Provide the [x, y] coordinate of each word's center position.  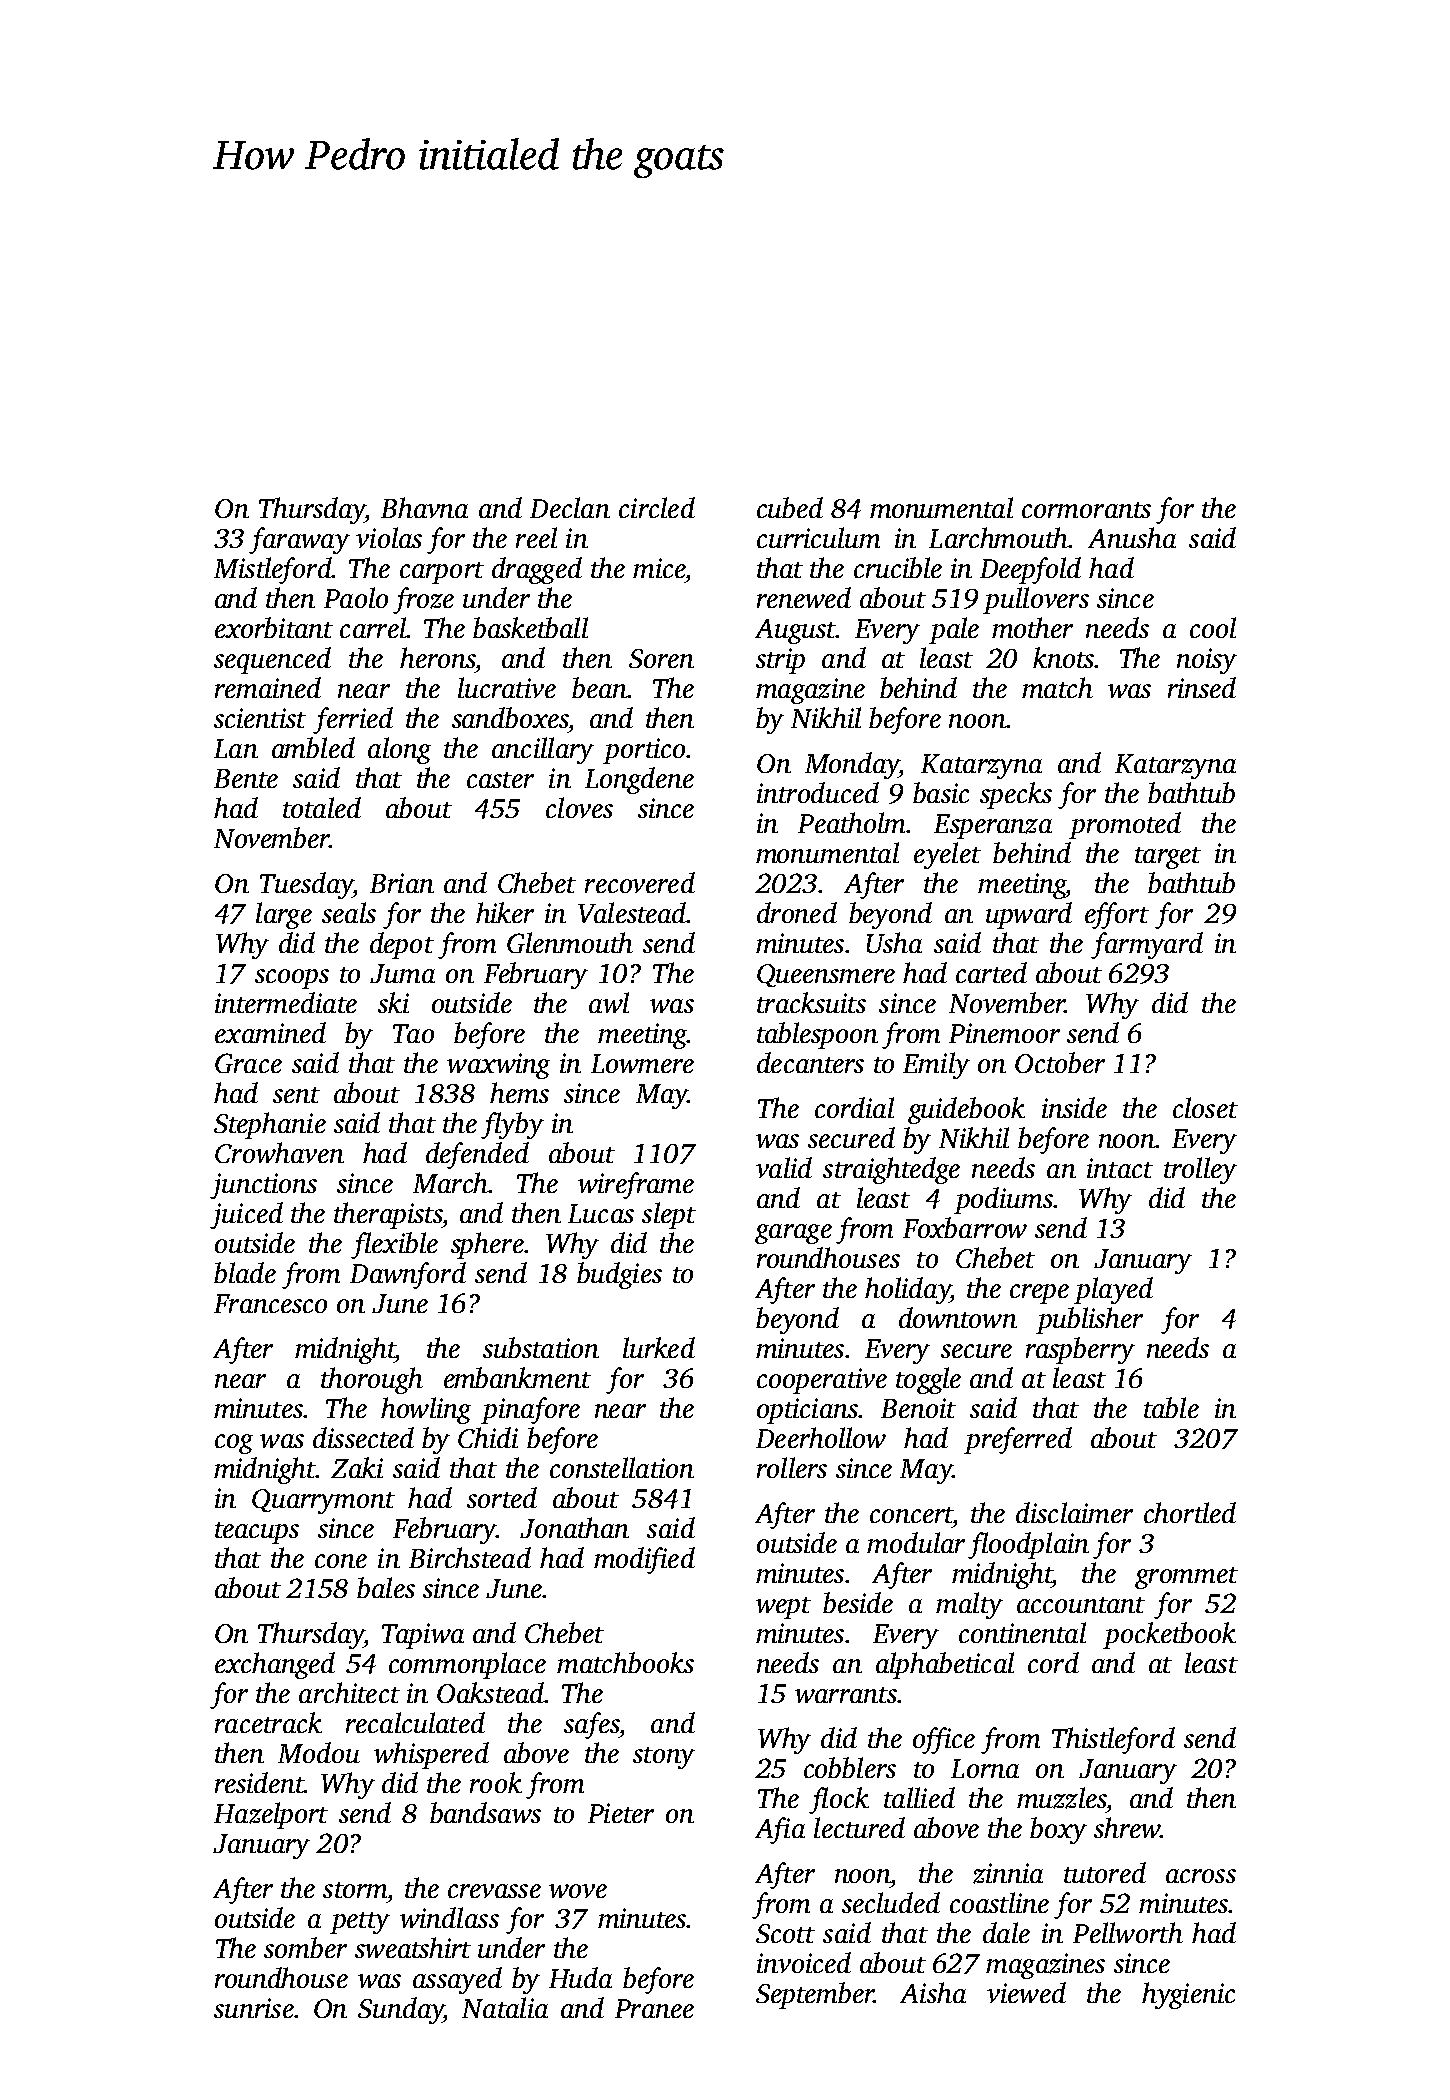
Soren [661, 658]
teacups [257, 1533]
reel [536, 537]
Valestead [632, 912]
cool [1213, 627]
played [1113, 1290]
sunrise [254, 2008]
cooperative [822, 1381]
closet [1205, 1107]
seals [349, 912]
